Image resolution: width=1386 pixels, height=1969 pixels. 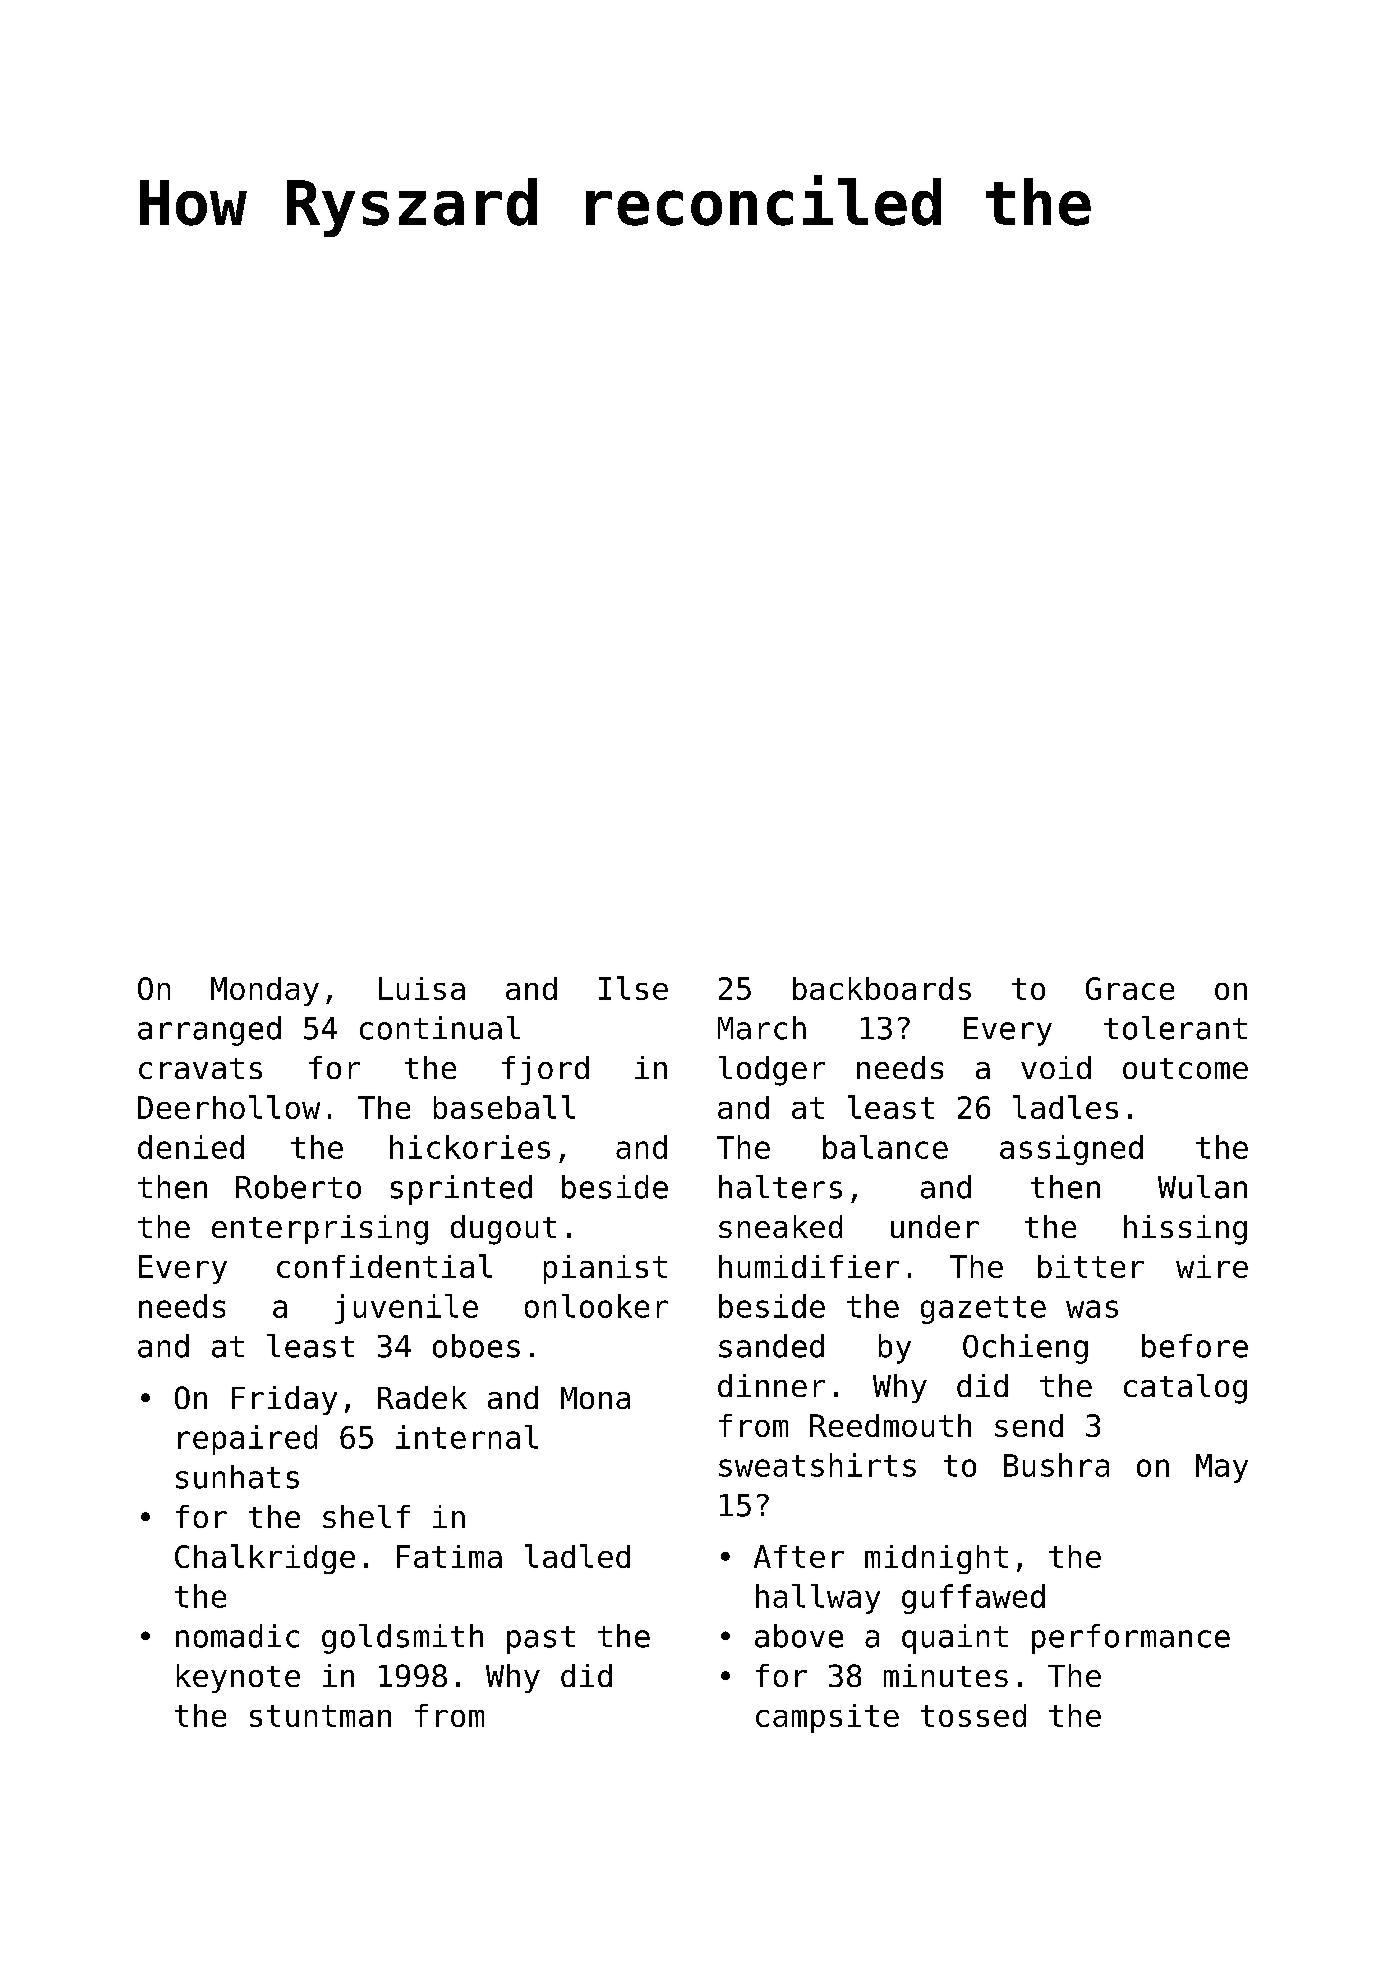 I want to click on Chalkridge, so click(x=265, y=1559).
